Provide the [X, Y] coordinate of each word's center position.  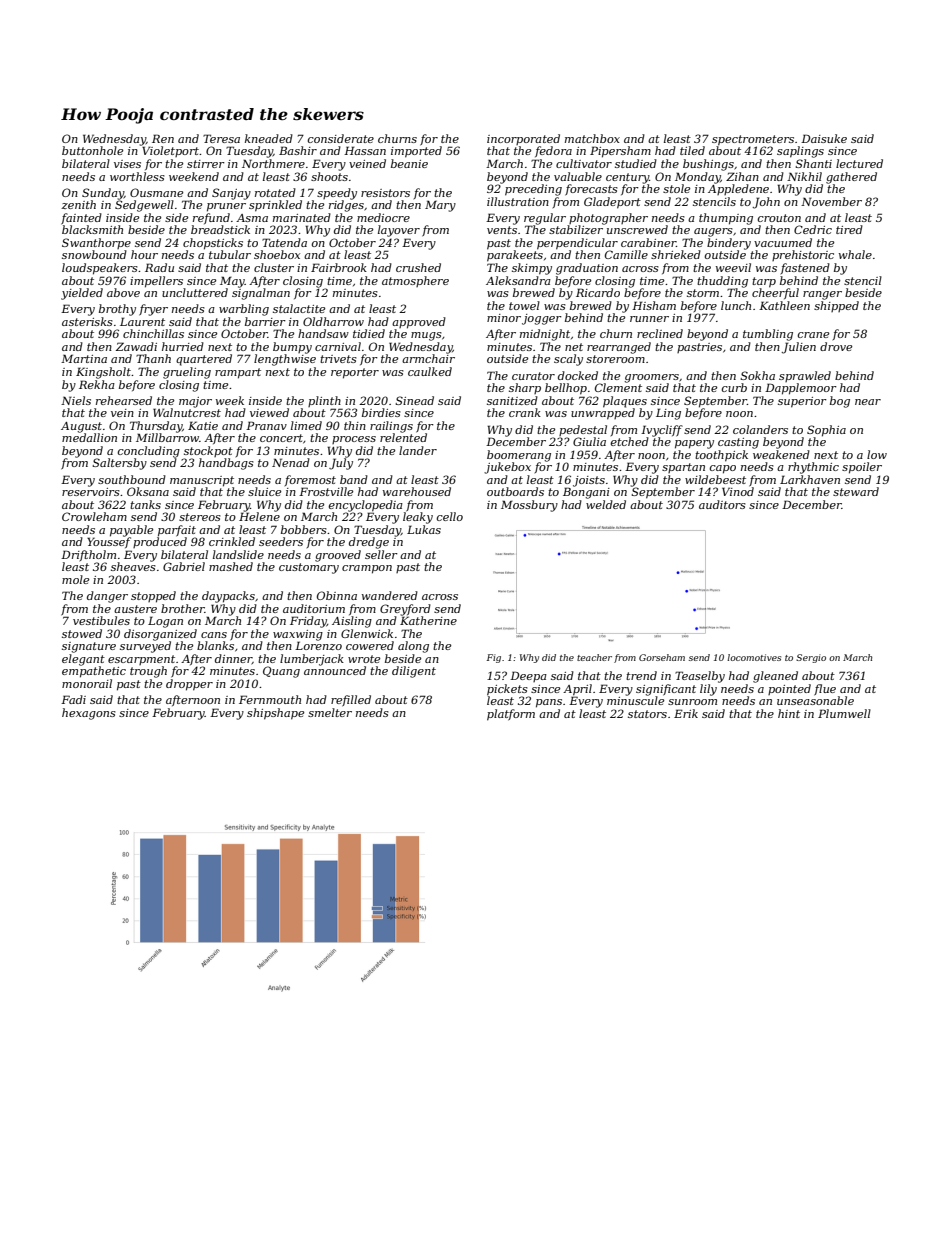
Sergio [811, 658]
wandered [390, 595]
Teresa [221, 138]
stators [647, 714]
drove [836, 346]
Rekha [97, 384]
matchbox [592, 138]
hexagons [89, 714]
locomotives [754, 657]
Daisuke [824, 138]
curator [533, 376]
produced [160, 542]
